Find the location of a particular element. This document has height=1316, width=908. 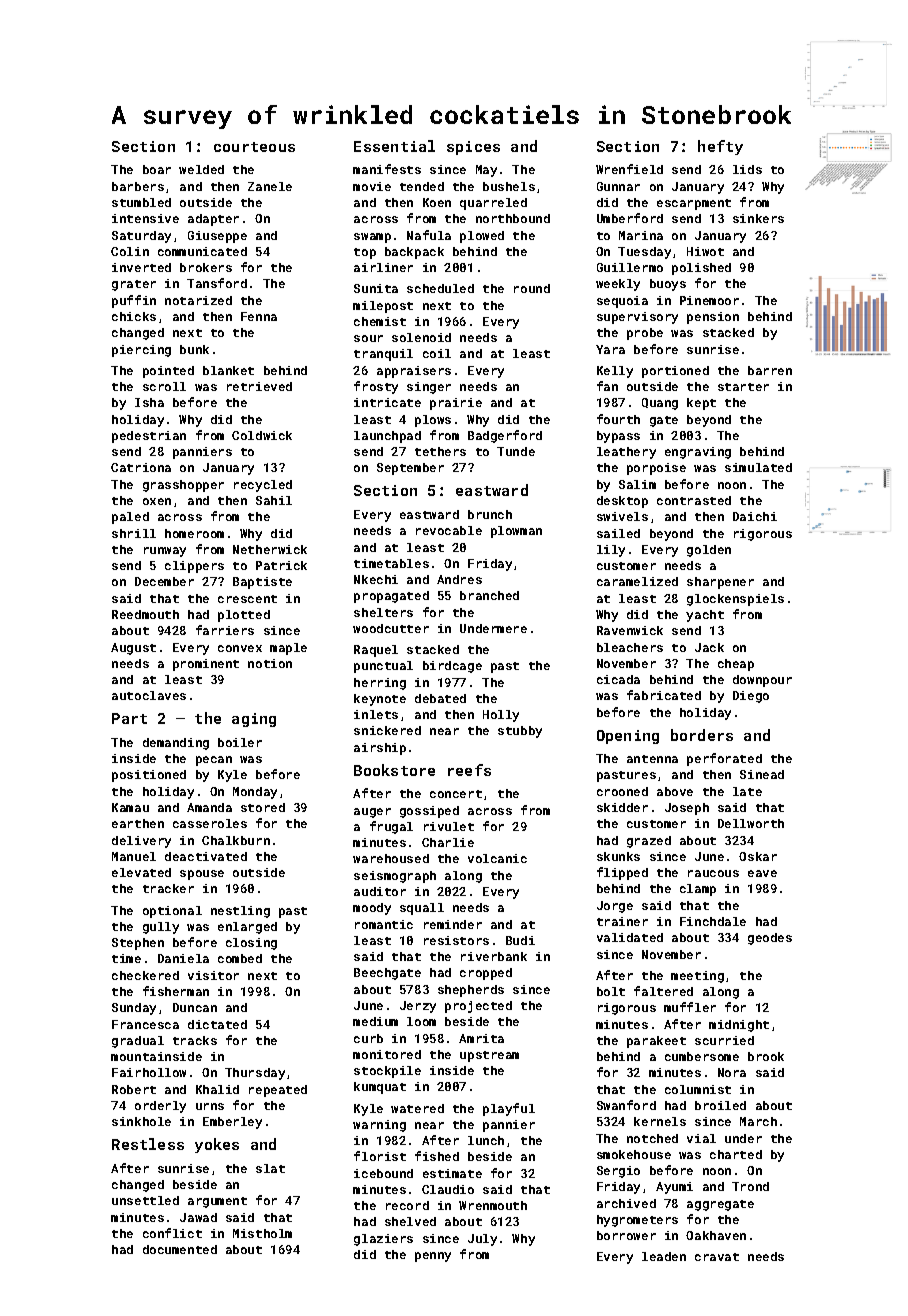

bolt is located at coordinates (611, 991).
